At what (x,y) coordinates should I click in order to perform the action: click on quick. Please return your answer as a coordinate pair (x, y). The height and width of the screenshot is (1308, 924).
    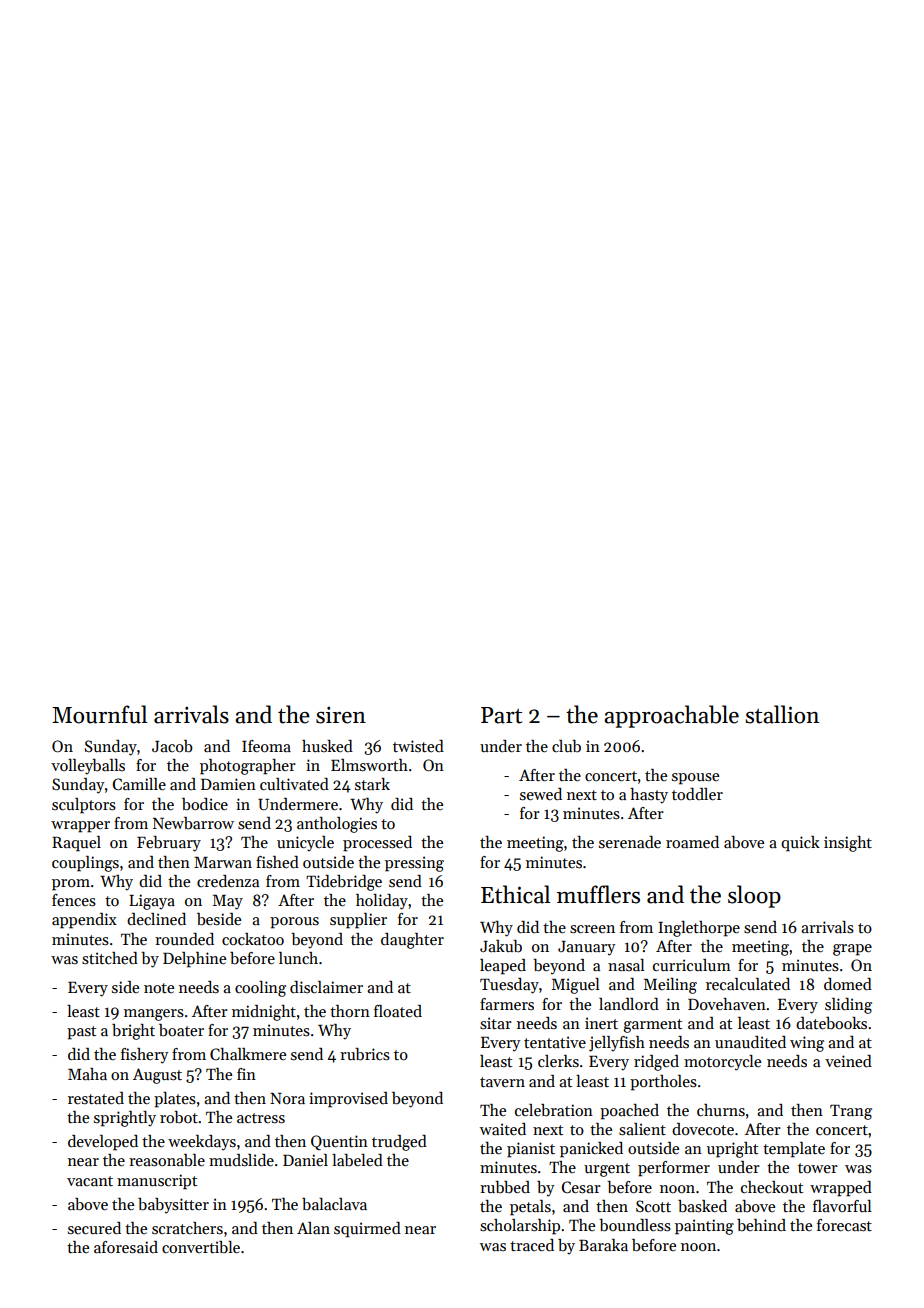
    Looking at the image, I should click on (800, 844).
